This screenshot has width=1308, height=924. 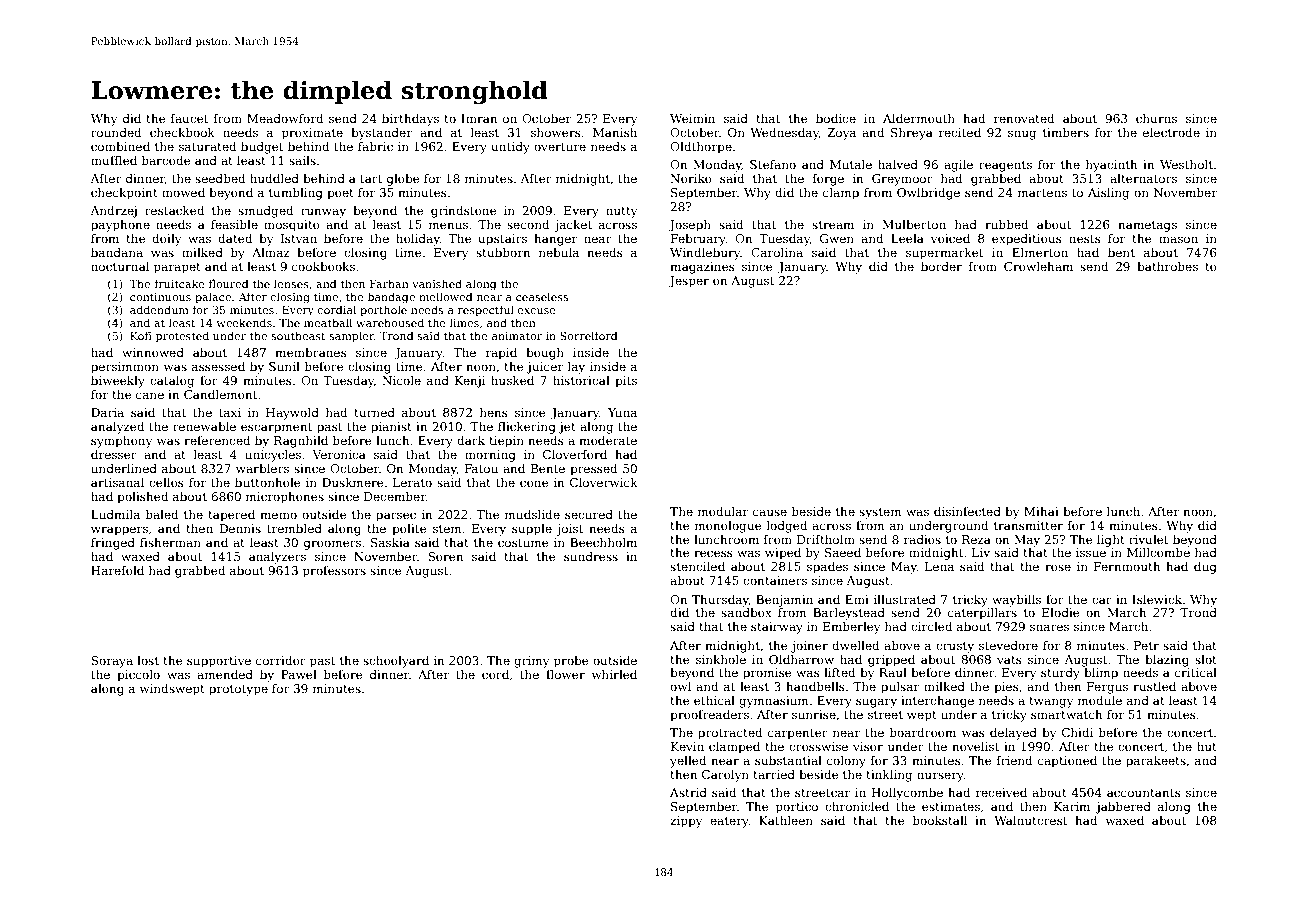 What do you see at coordinates (238, 690) in the screenshot?
I see `prototype` at bounding box center [238, 690].
